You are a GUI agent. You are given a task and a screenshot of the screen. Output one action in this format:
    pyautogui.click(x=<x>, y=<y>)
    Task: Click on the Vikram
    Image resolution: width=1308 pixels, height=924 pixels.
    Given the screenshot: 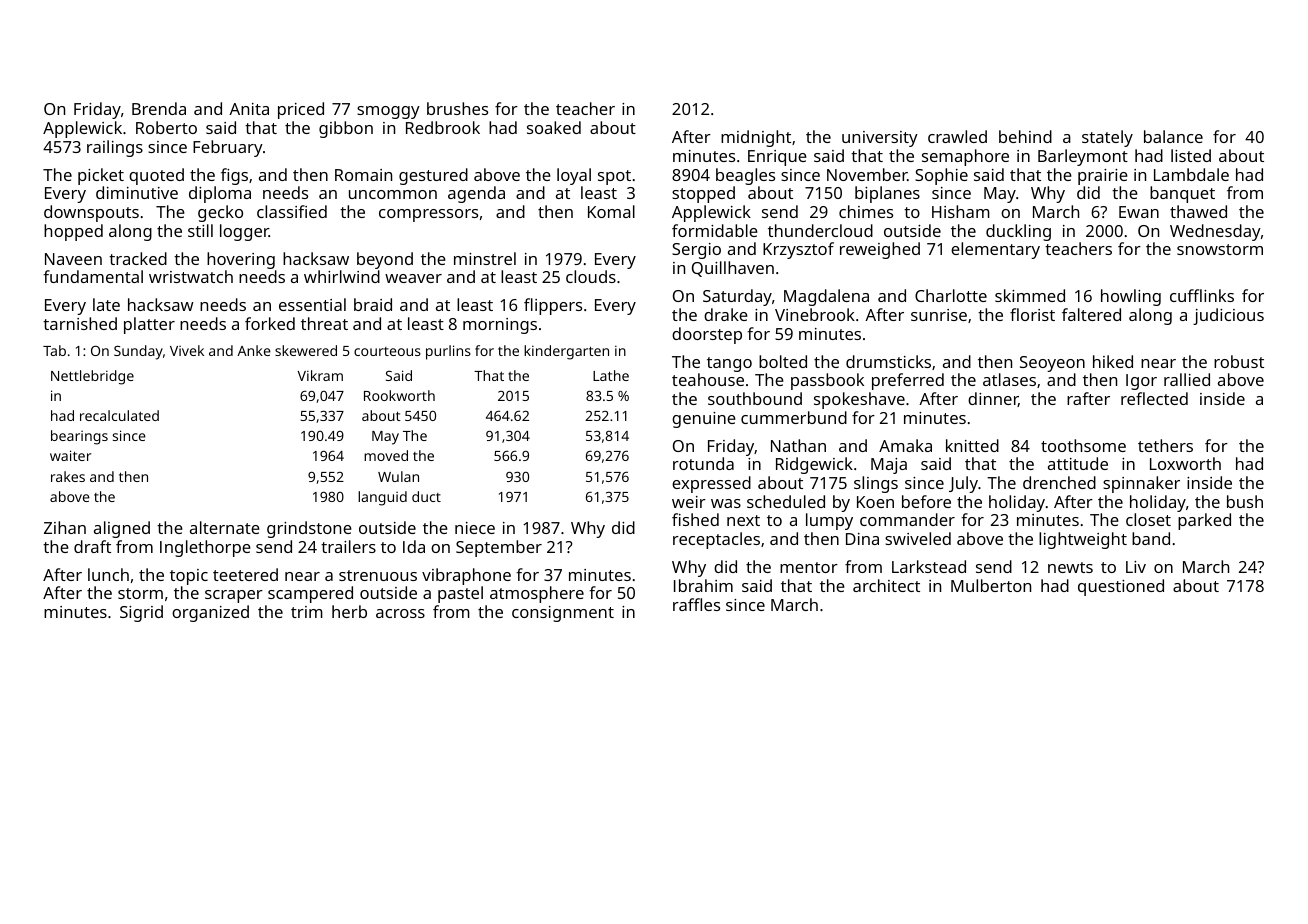 What is the action you would take?
    pyautogui.click(x=320, y=375)
